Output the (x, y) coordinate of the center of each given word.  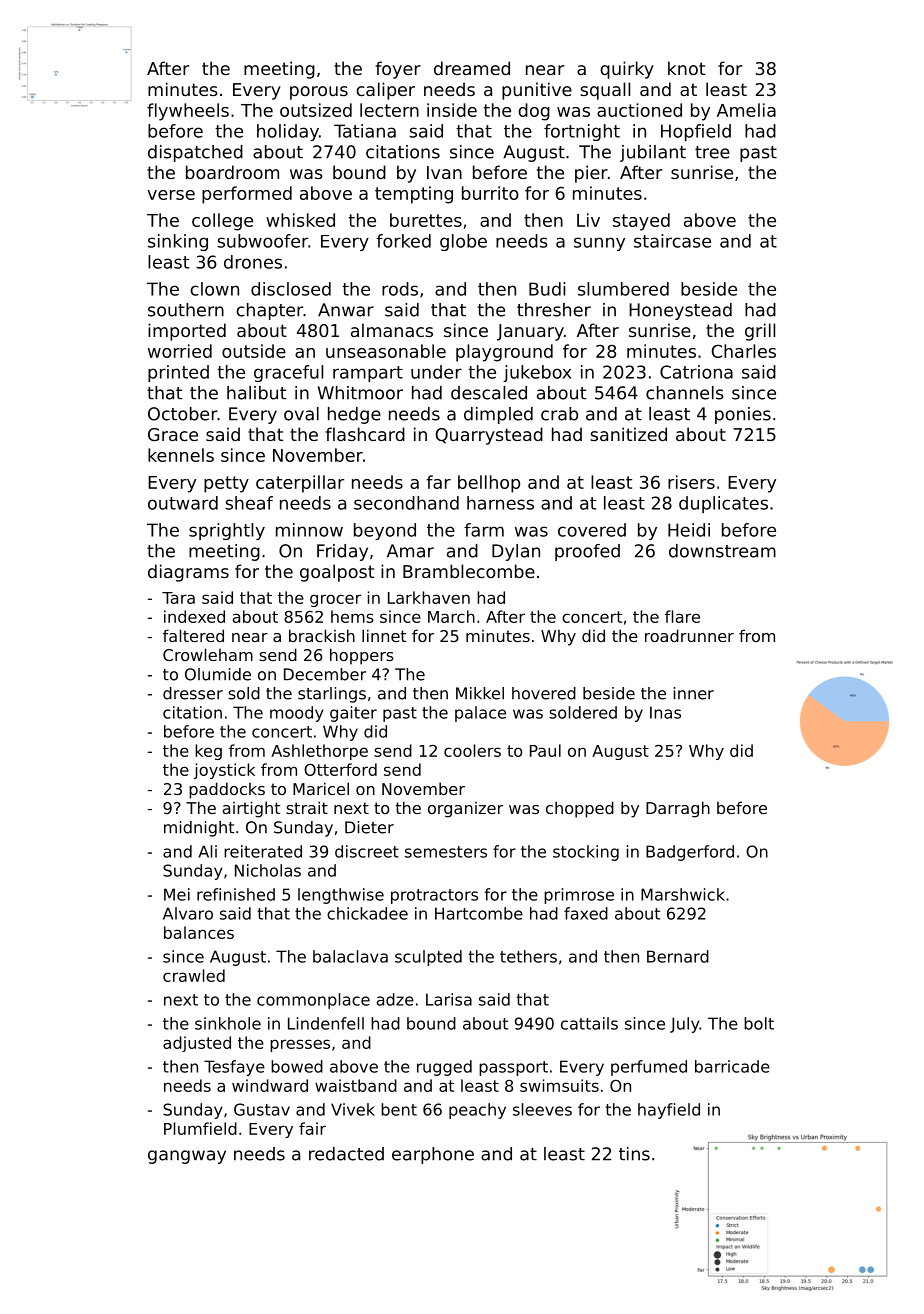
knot (686, 68)
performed (247, 195)
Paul (545, 750)
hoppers (362, 656)
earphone (433, 1155)
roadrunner (689, 635)
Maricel (321, 788)
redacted (346, 1154)
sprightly (227, 531)
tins (634, 1154)
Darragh (678, 809)
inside (452, 110)
